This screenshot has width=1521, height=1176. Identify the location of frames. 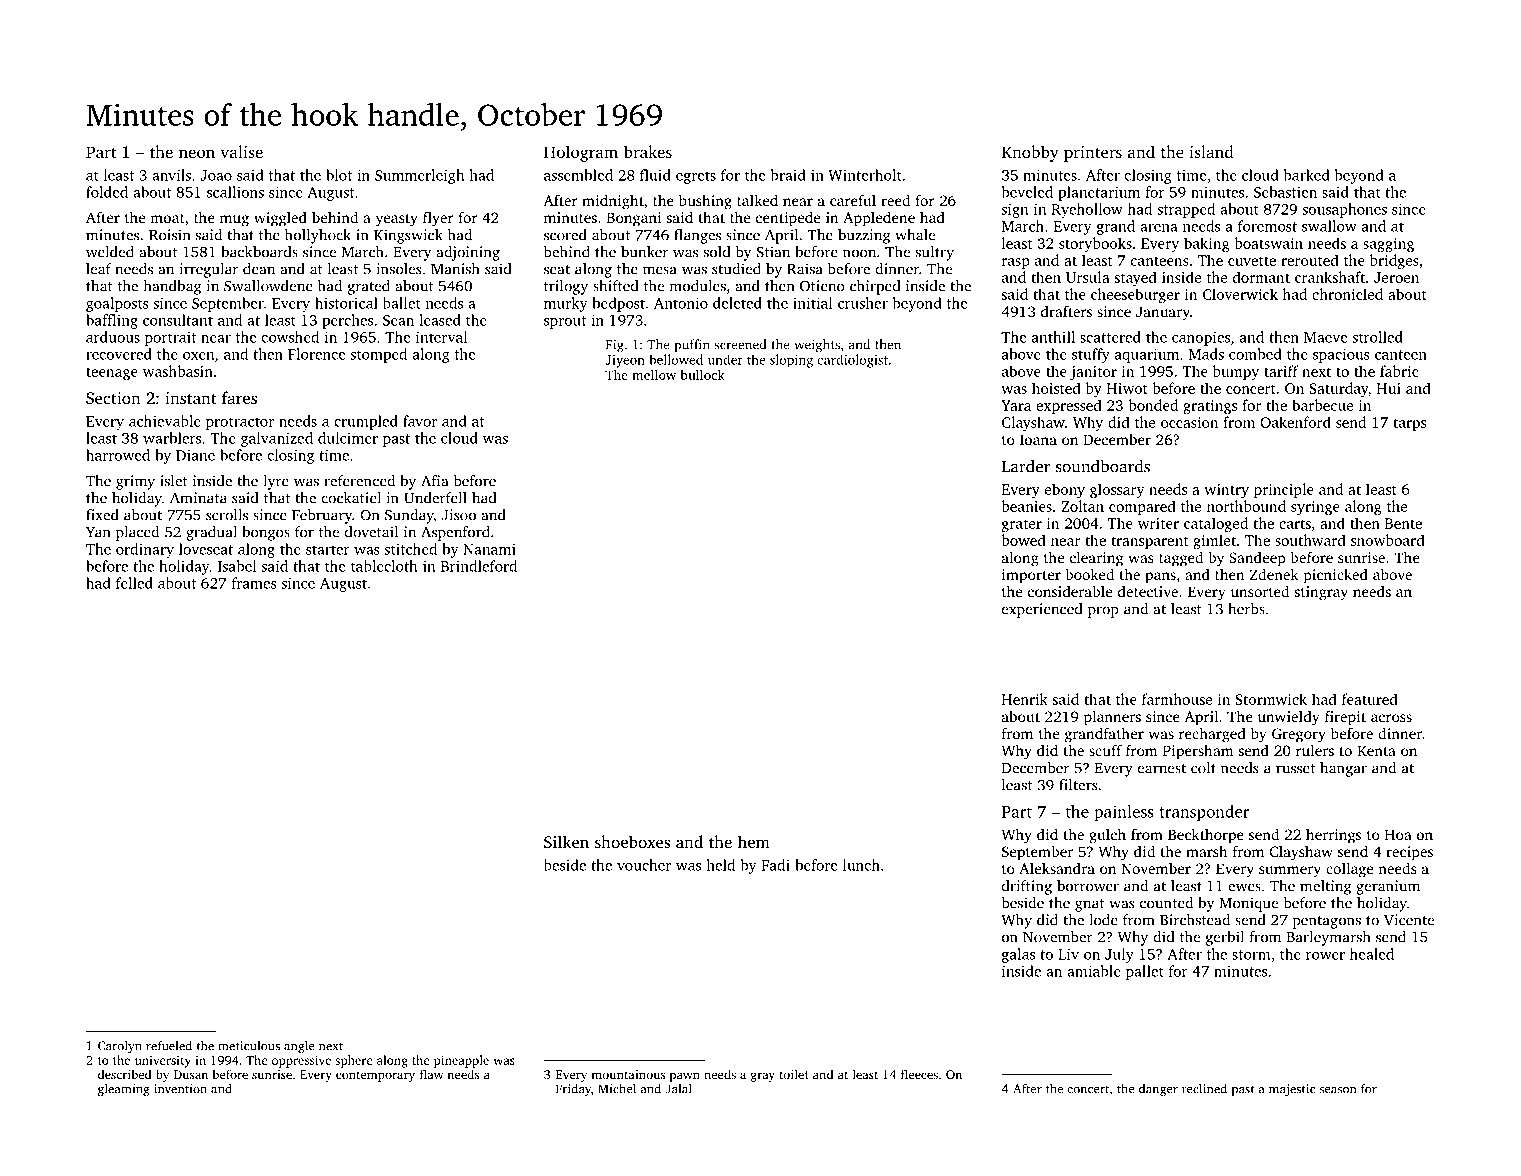
(254, 583).
